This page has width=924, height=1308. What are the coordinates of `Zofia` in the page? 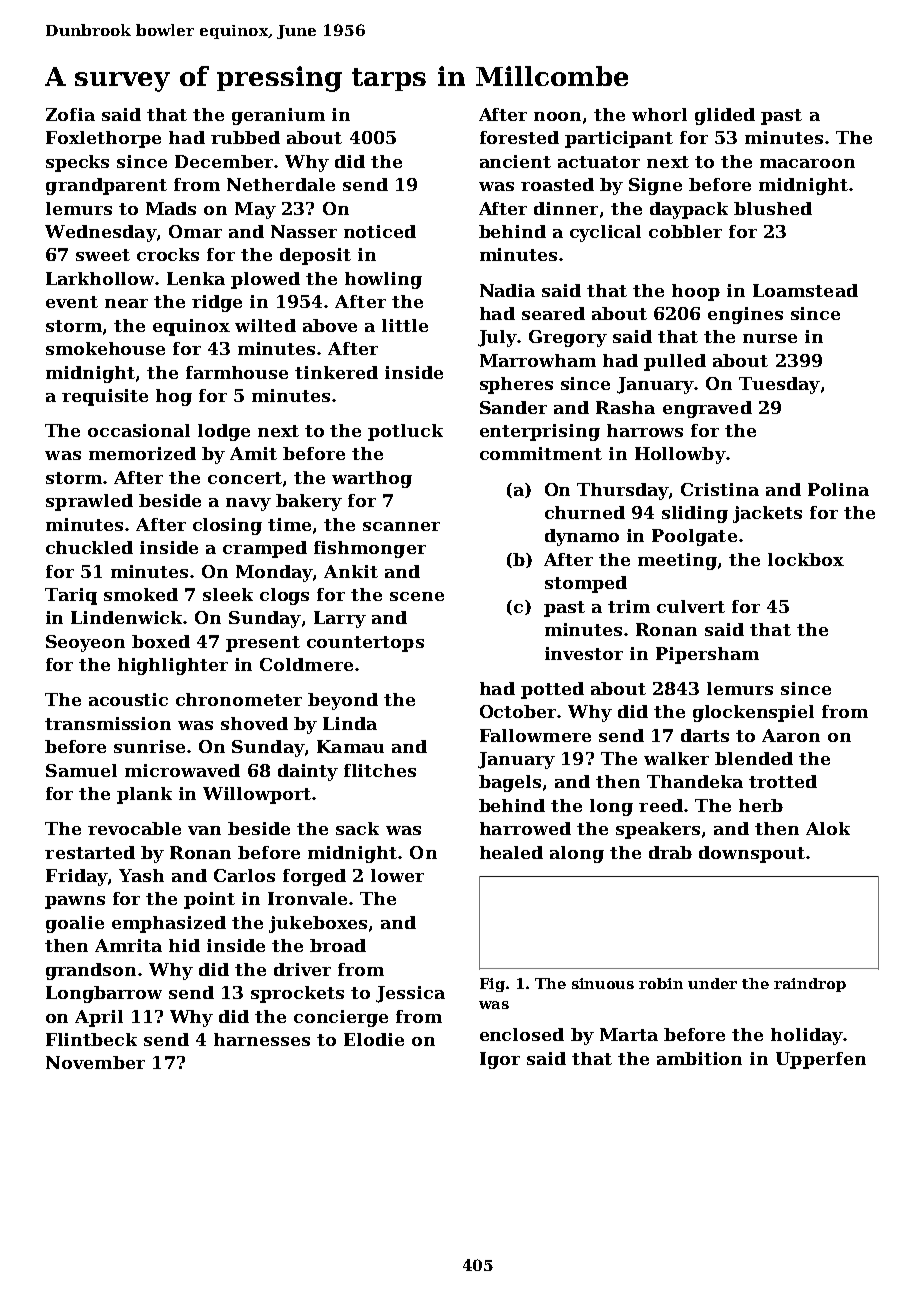 It's located at (70, 114).
